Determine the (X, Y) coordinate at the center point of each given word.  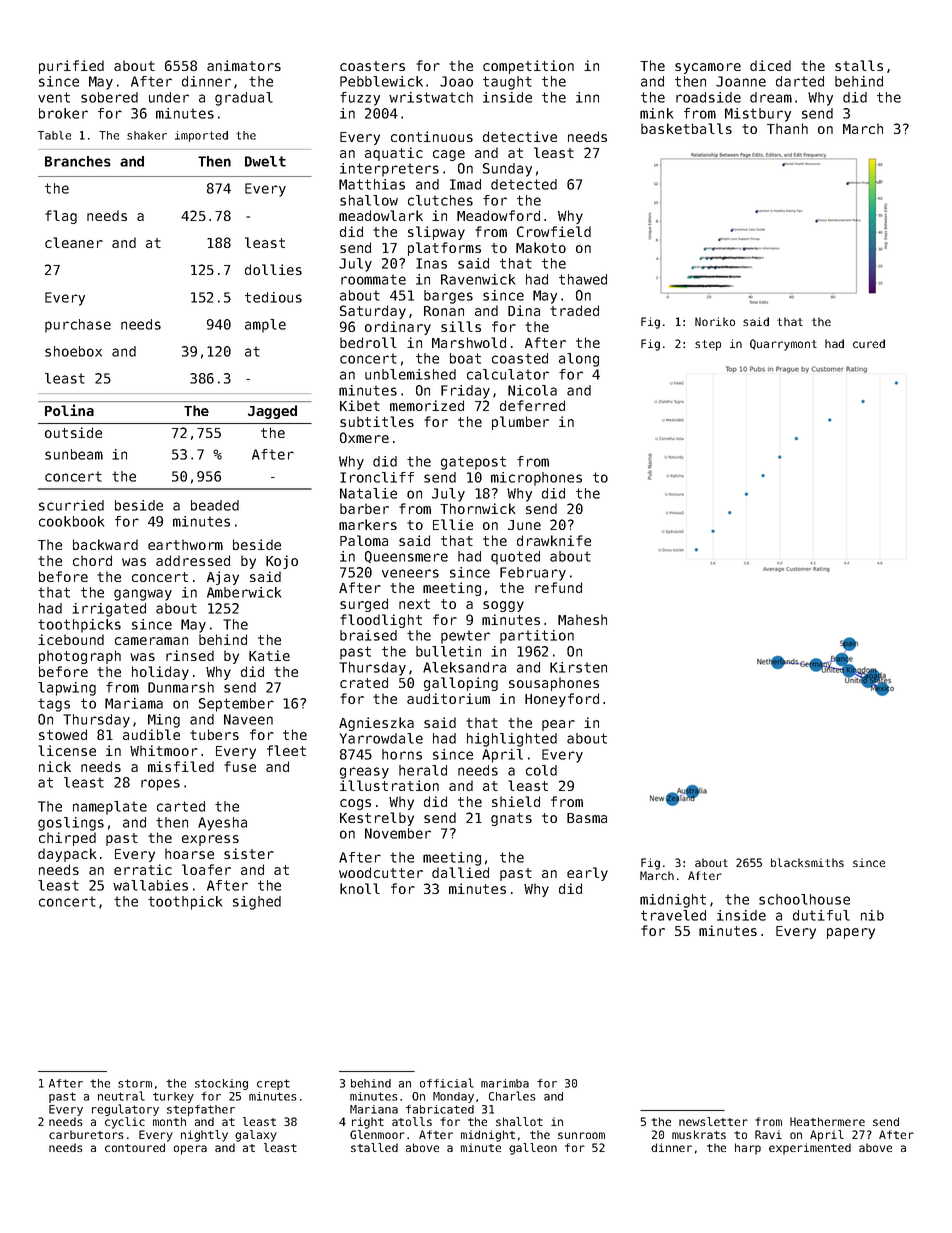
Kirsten (578, 667)
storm (135, 1083)
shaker (147, 135)
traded (574, 310)
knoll (360, 888)
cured (869, 343)
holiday (160, 673)
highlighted (512, 740)
